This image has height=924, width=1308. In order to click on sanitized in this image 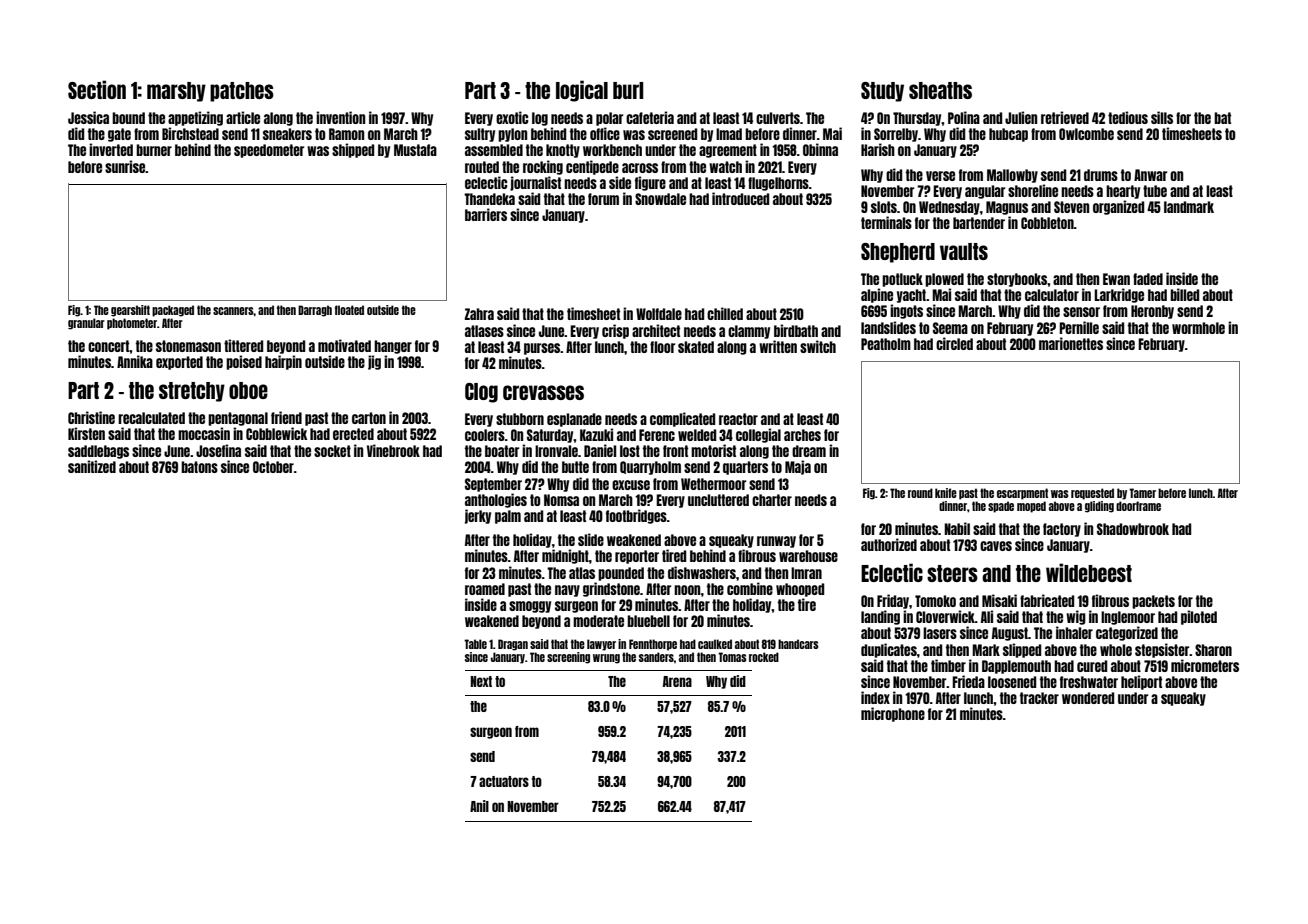, I will do `click(92, 466)`.
